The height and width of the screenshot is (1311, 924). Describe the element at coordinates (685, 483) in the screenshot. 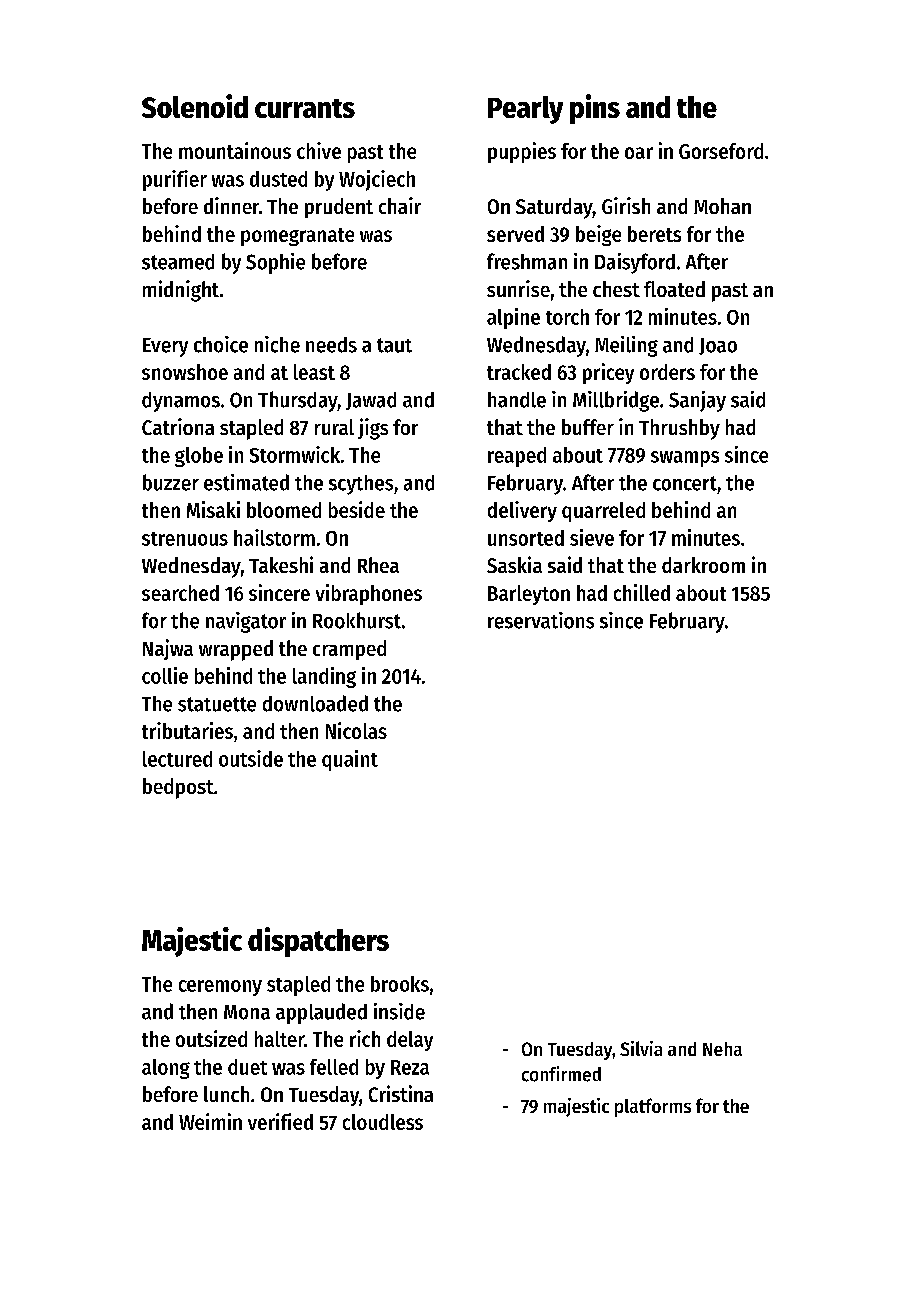

I see `concert` at that location.
